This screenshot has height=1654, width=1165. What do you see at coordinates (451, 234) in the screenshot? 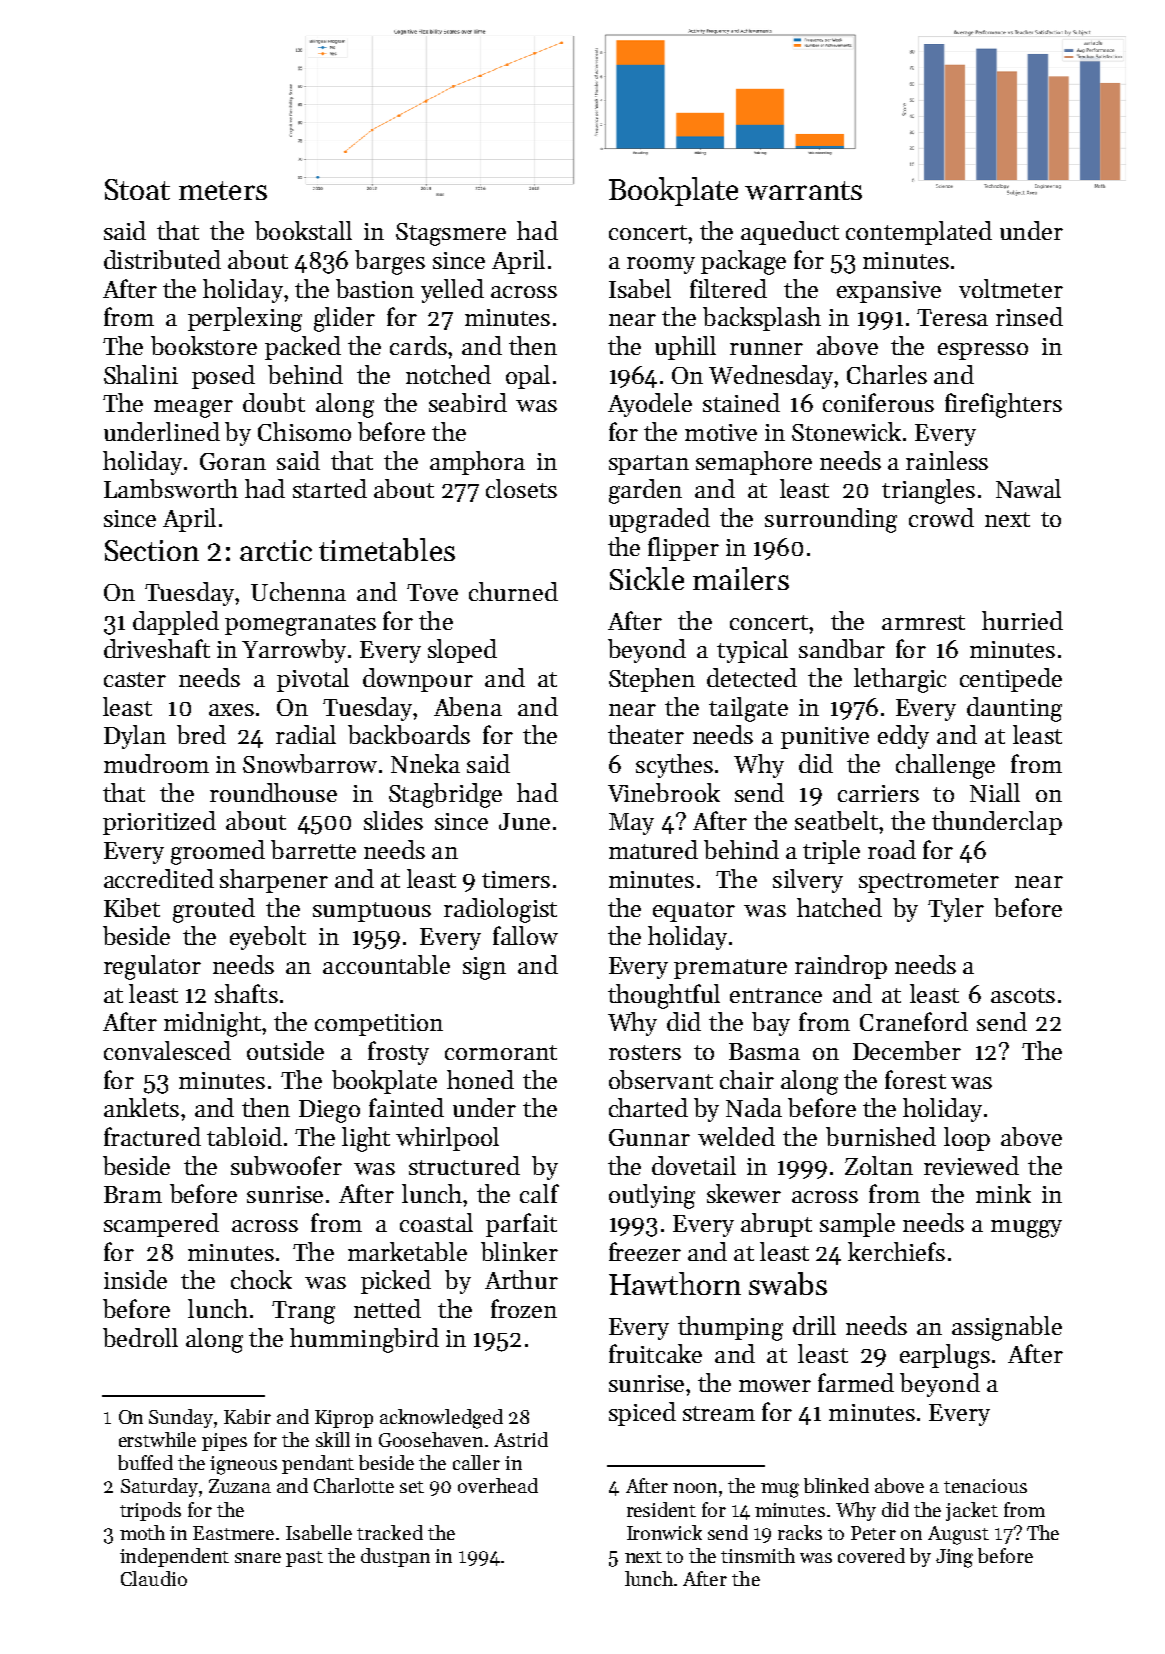
I see `Stagsmere` at bounding box center [451, 234].
